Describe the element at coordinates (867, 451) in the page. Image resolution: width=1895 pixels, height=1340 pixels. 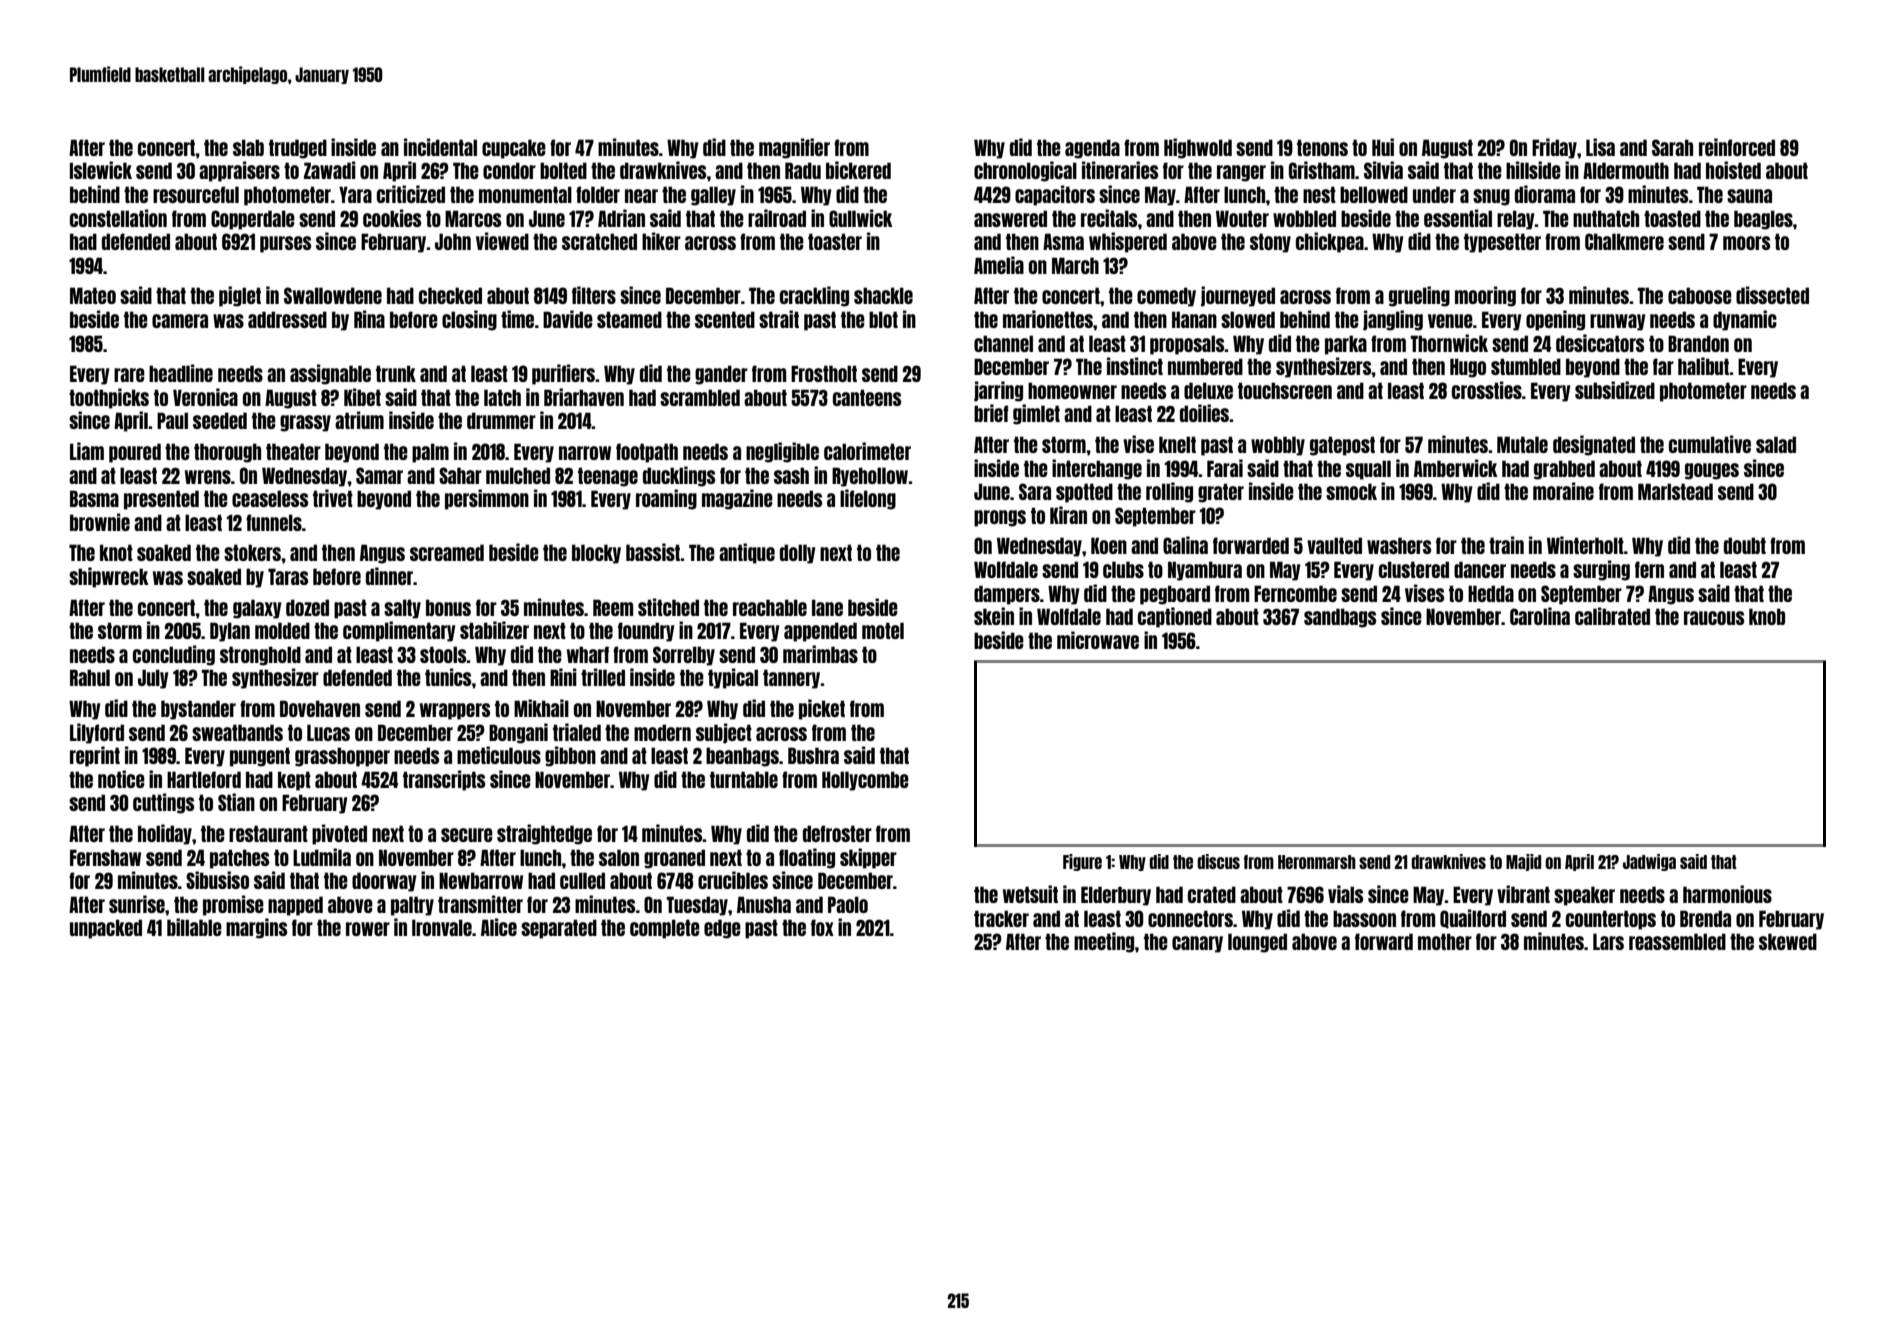
I see `calorimeter` at that location.
